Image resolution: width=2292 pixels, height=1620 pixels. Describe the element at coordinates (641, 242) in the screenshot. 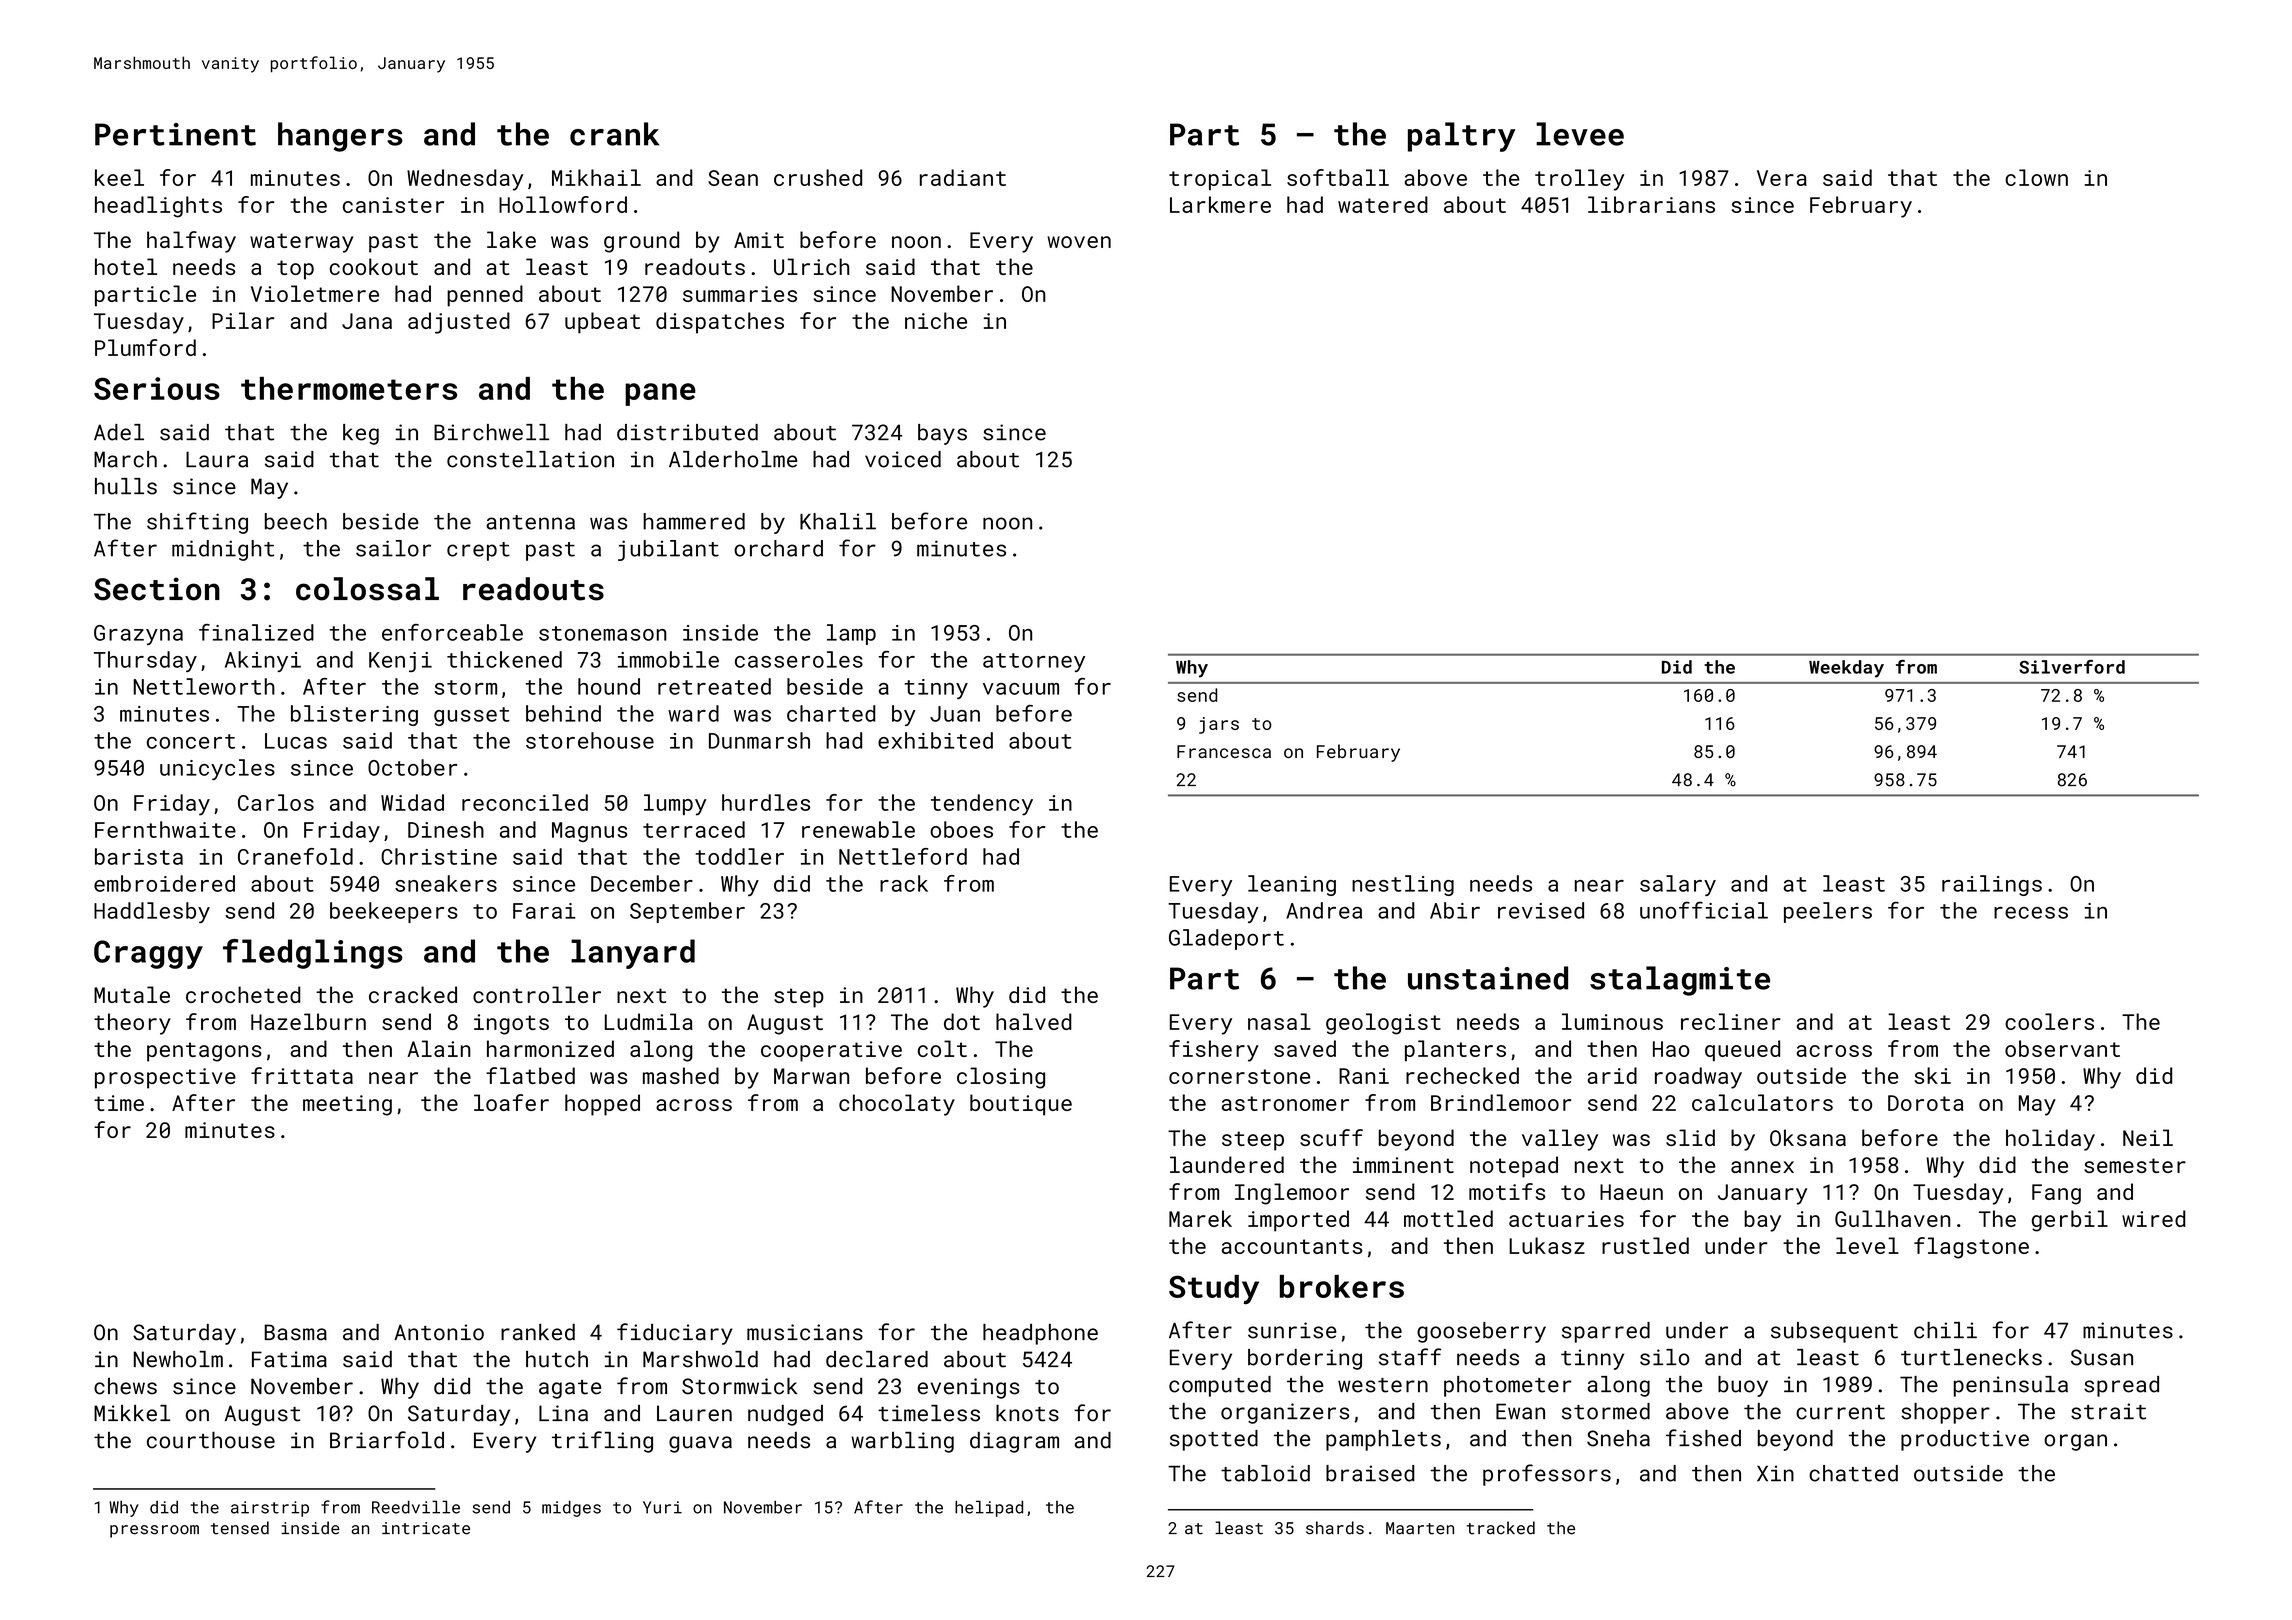

I see `ground` at that location.
